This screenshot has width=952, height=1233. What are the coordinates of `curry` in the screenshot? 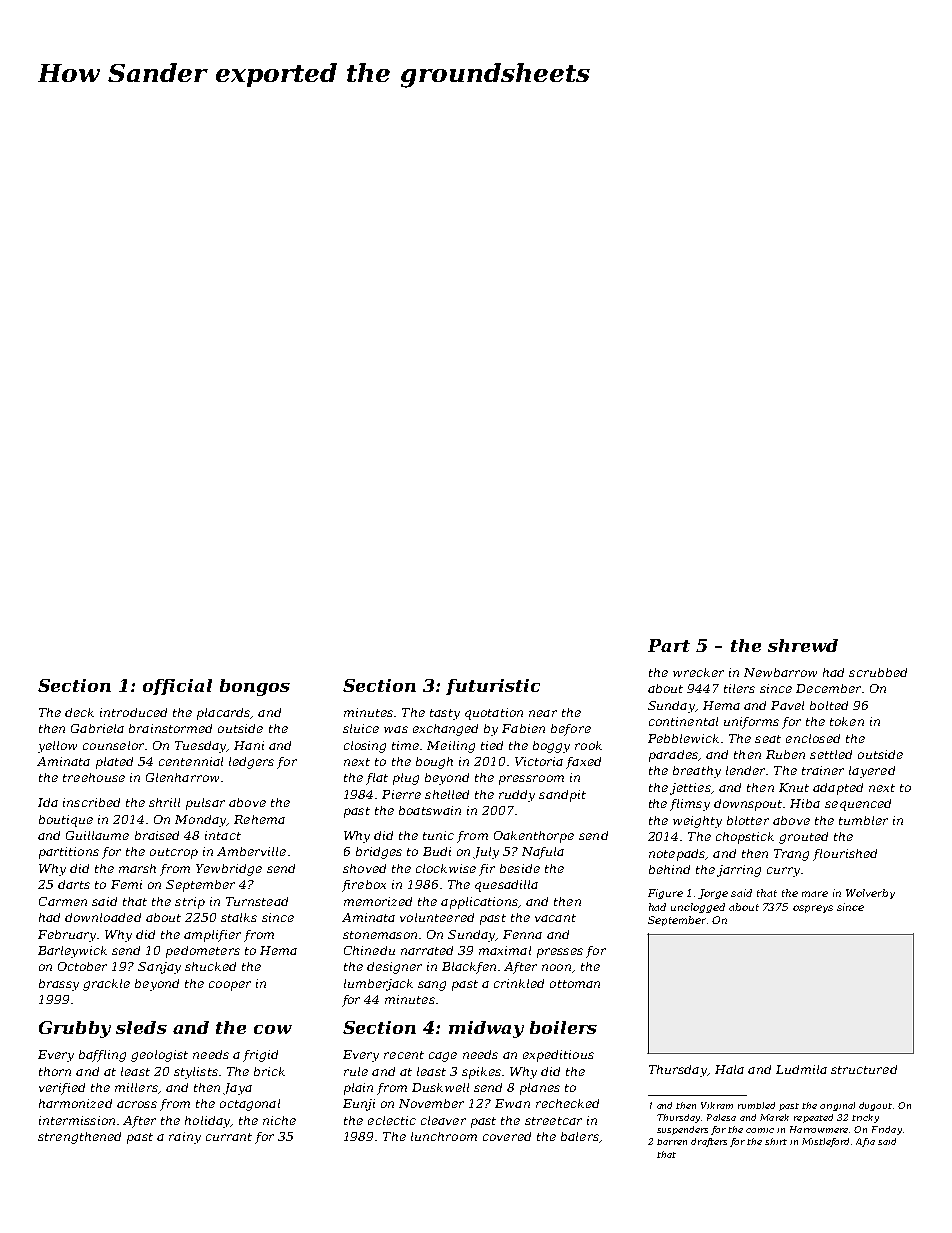 It's located at (783, 872).
